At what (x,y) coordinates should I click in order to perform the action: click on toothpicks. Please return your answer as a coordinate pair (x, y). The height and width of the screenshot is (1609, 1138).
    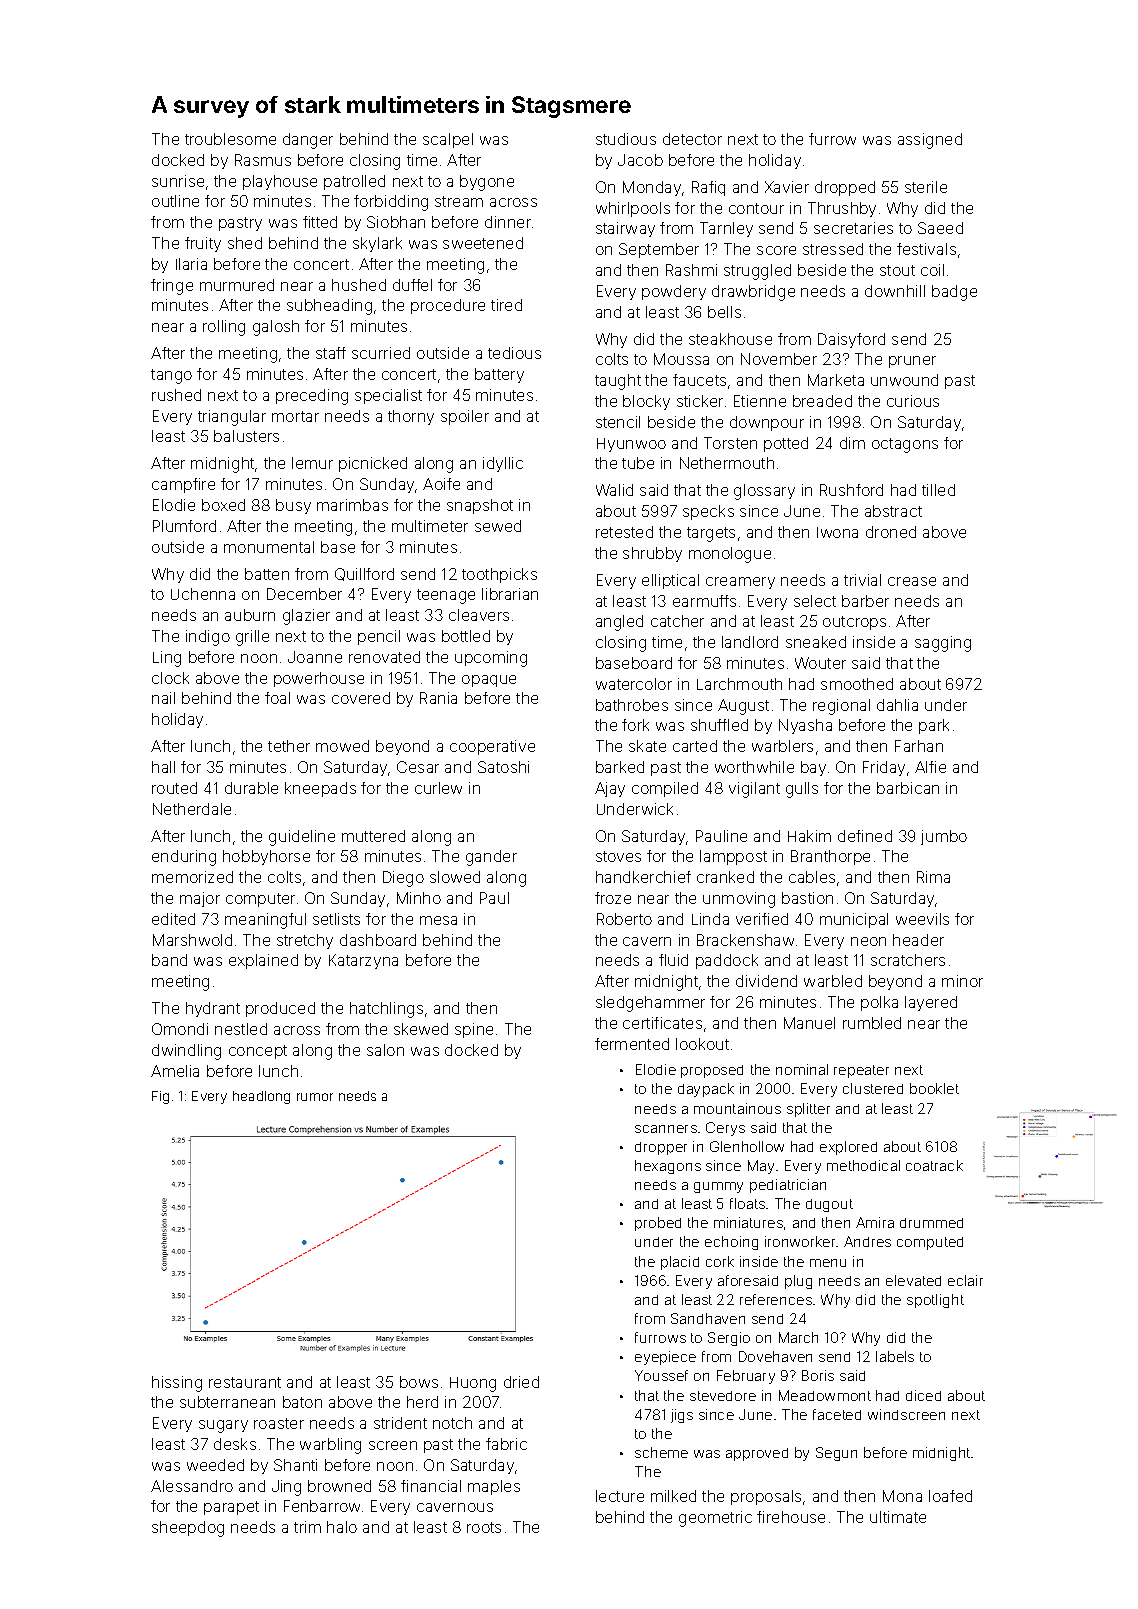
    Looking at the image, I should click on (499, 575).
